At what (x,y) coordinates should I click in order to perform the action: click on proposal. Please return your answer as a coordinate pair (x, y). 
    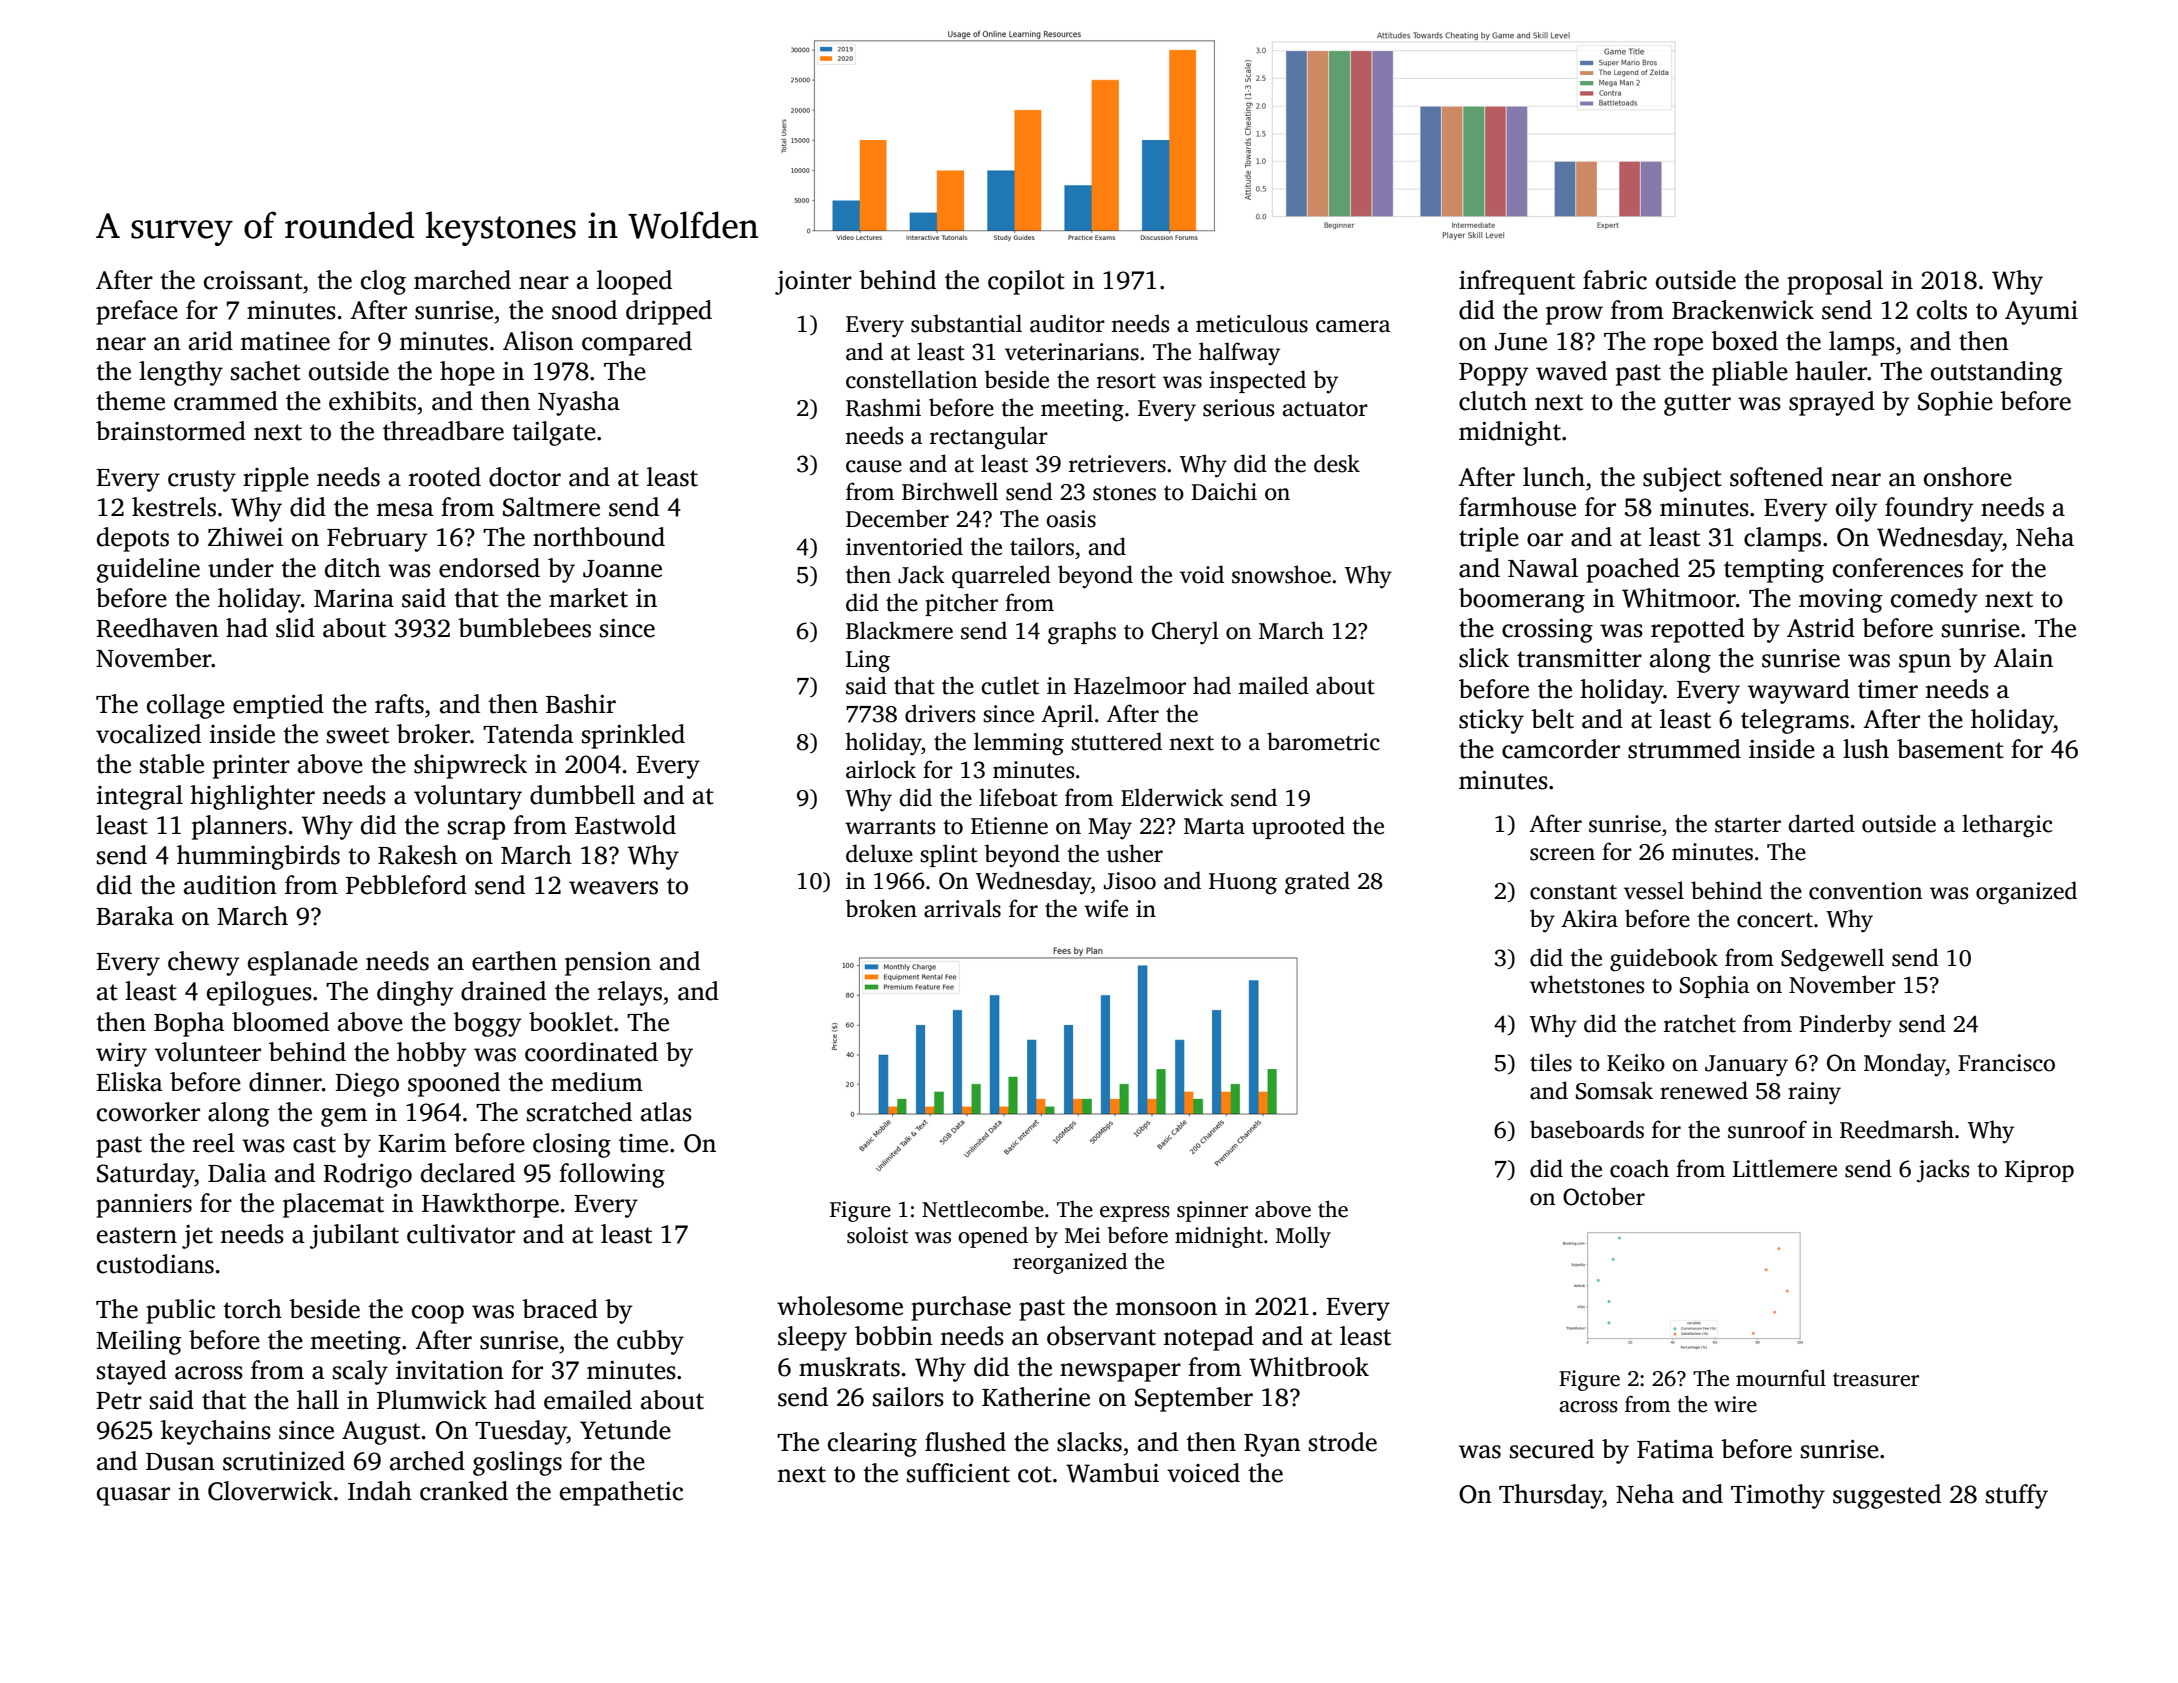
    Looking at the image, I should click on (1835, 282).
